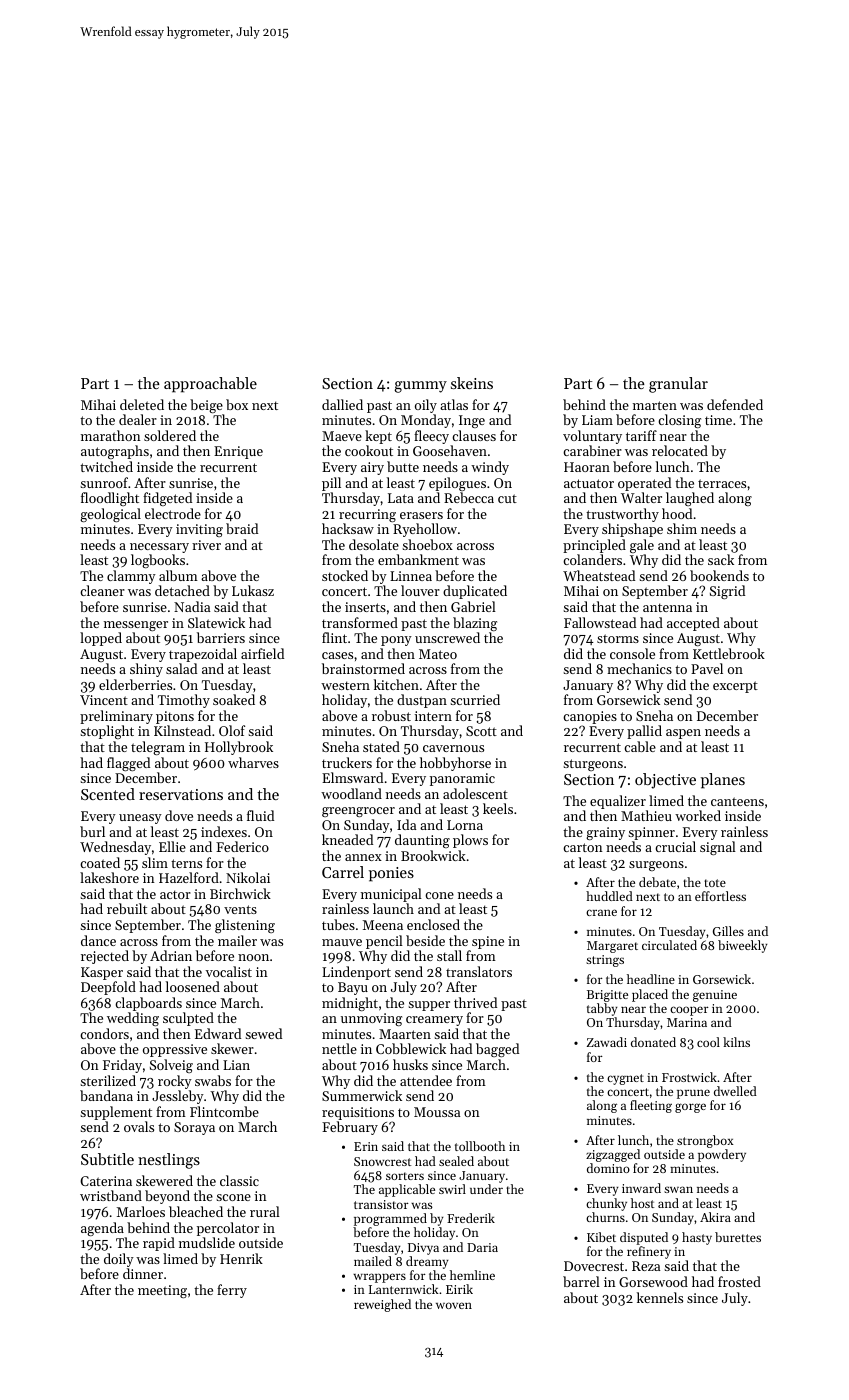  I want to click on pitons, so click(175, 717).
